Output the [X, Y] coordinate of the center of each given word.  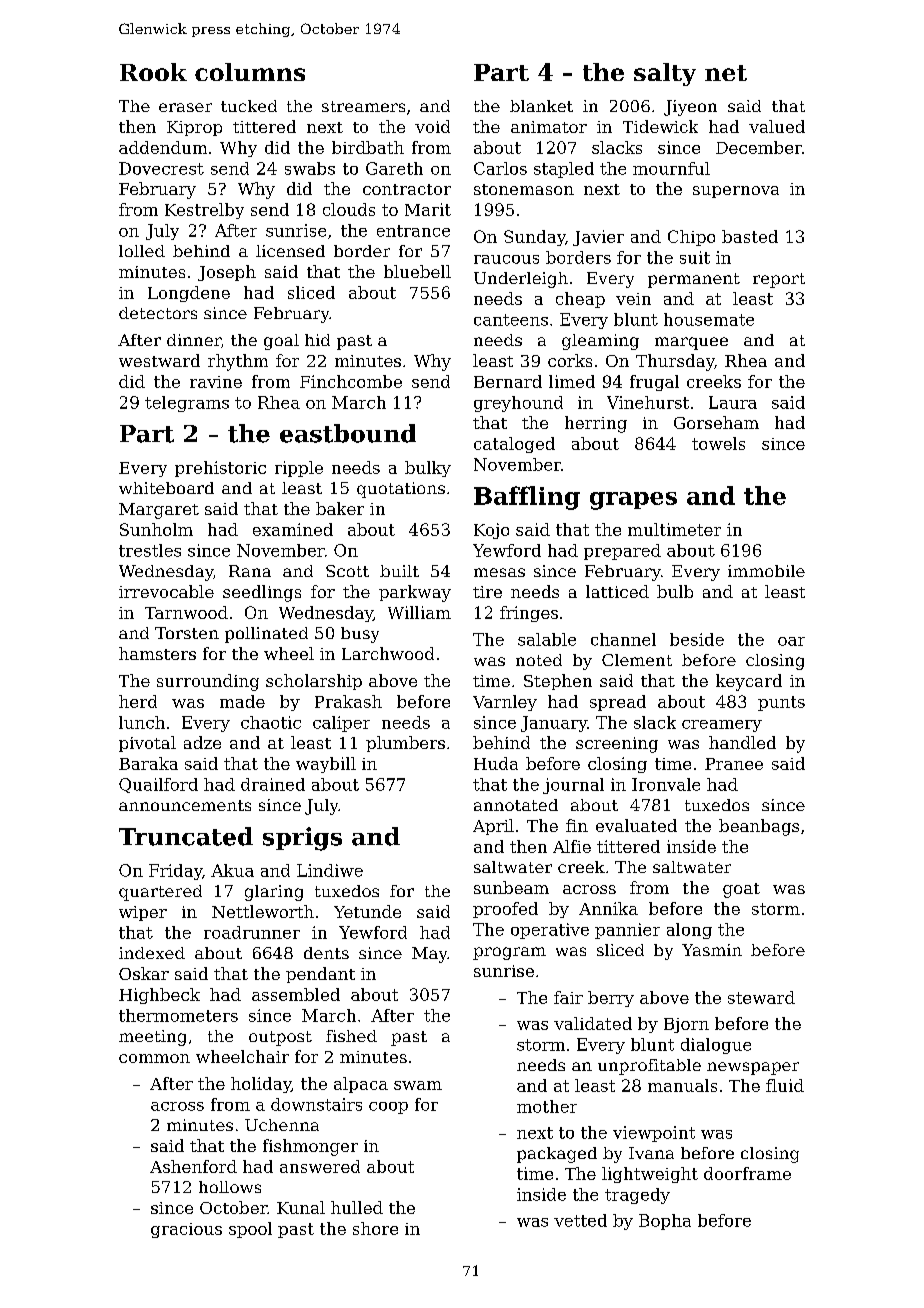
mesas [499, 572]
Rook [153, 72]
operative [550, 931]
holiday [261, 1085]
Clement [637, 660]
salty [665, 74]
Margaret [159, 511]
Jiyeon [690, 108]
